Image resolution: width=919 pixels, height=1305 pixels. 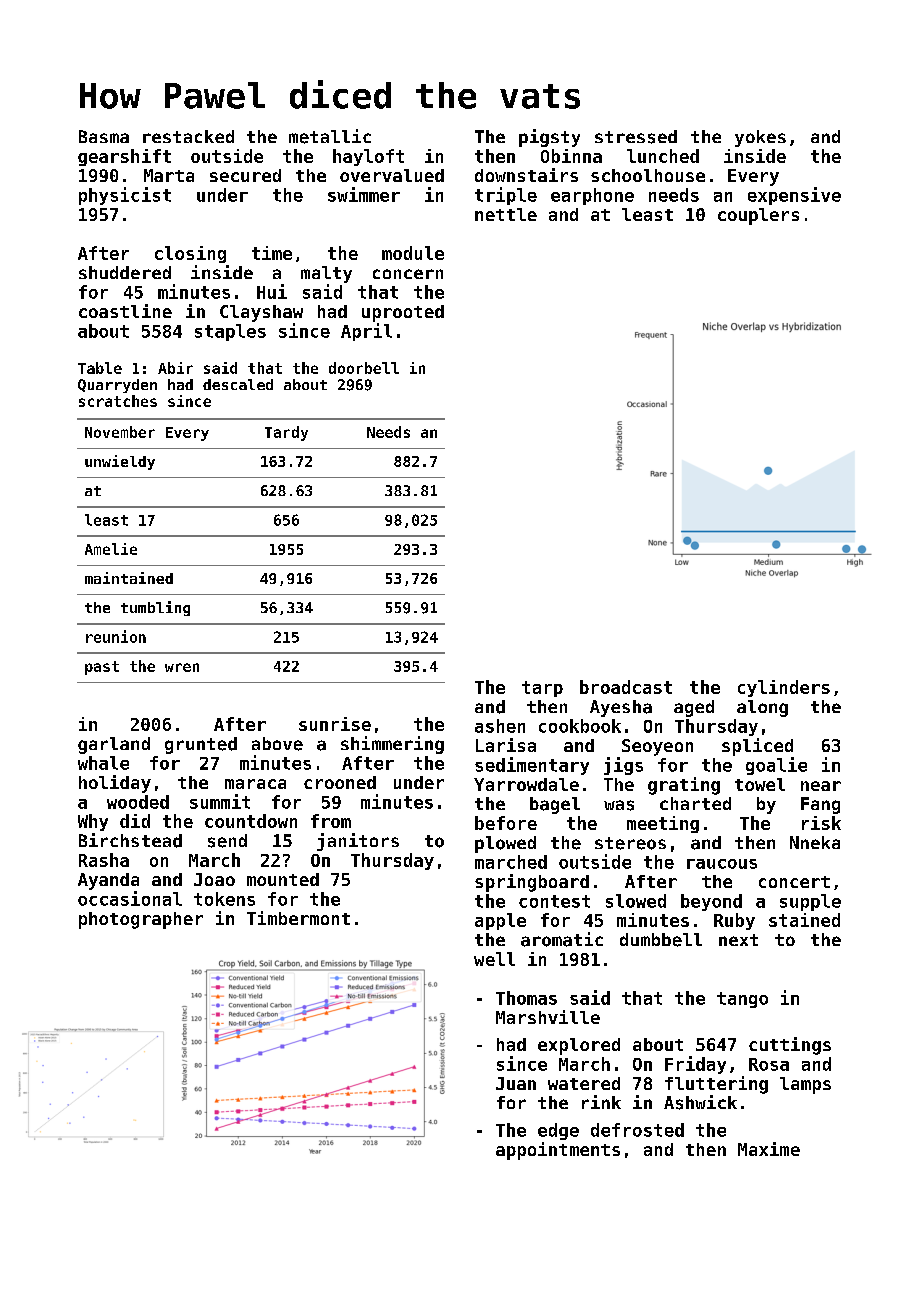 I want to click on edge, so click(x=558, y=1131).
